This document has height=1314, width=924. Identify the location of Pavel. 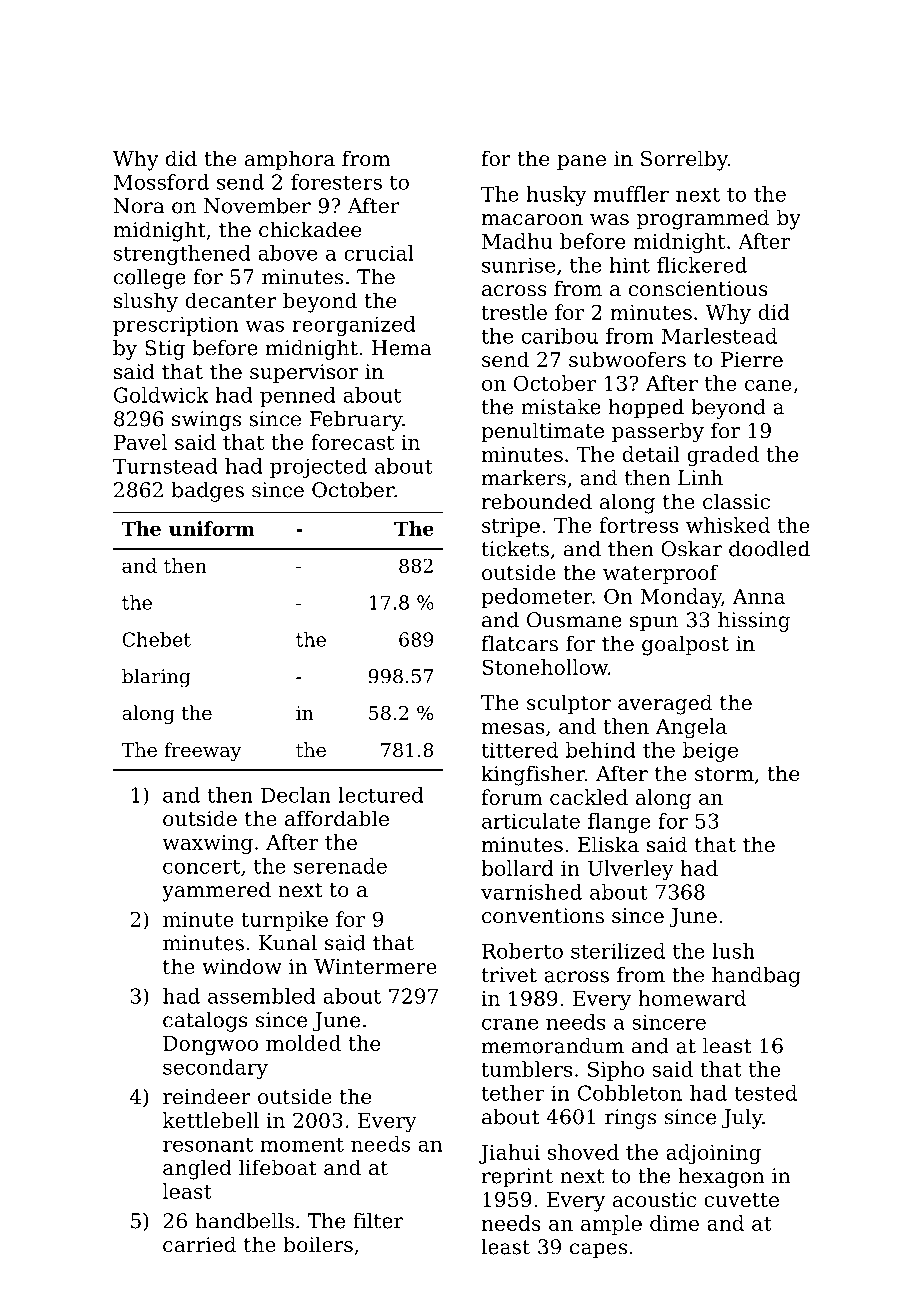
(140, 442).
